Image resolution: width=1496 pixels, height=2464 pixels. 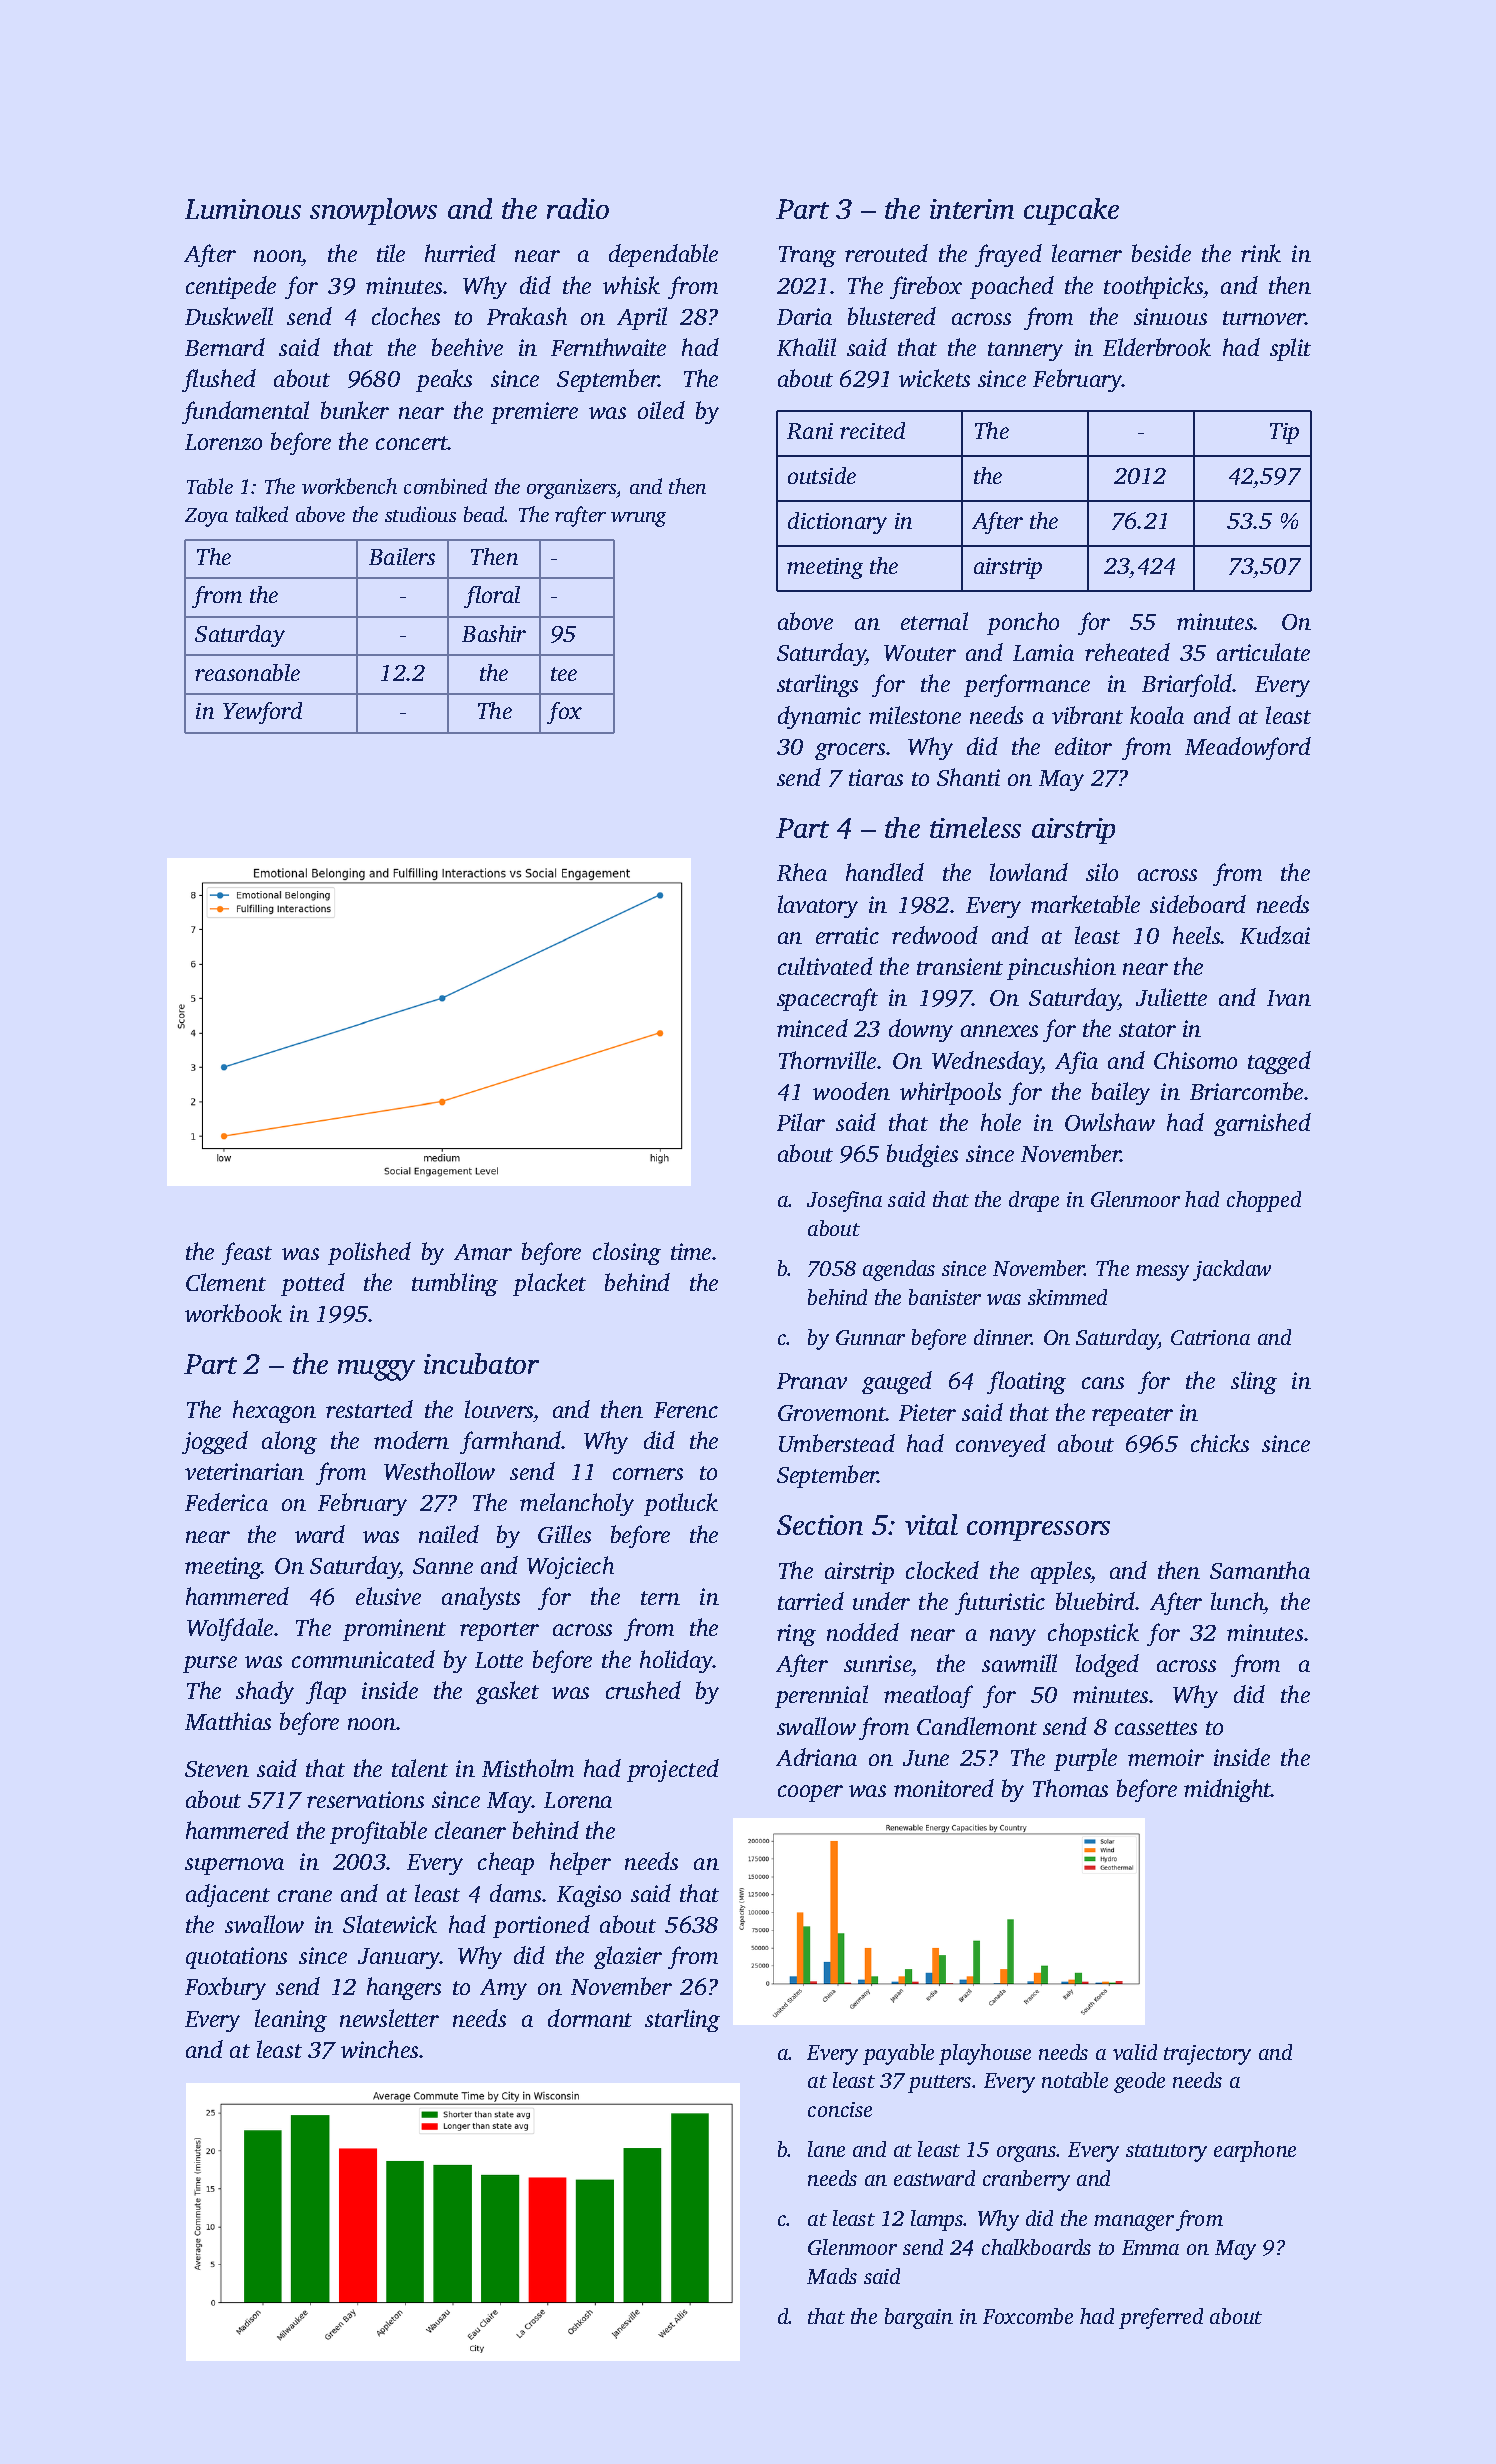 What do you see at coordinates (247, 1253) in the image?
I see `feast` at bounding box center [247, 1253].
